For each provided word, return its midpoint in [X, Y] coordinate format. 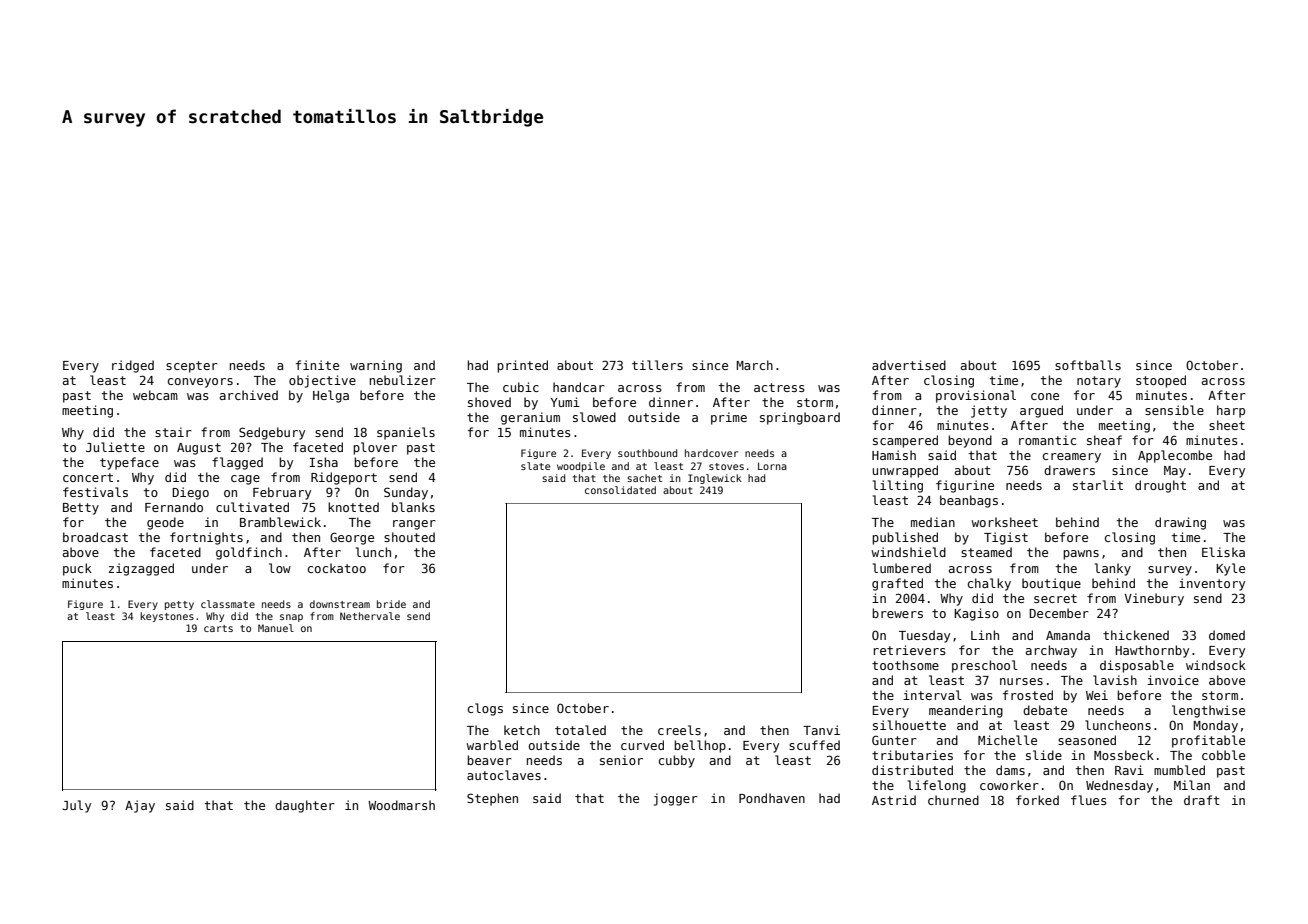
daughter [305, 806]
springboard [800, 418]
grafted [897, 584]
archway [1051, 651]
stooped [1161, 381]
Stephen [492, 799]
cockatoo [337, 568]
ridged [133, 366]
